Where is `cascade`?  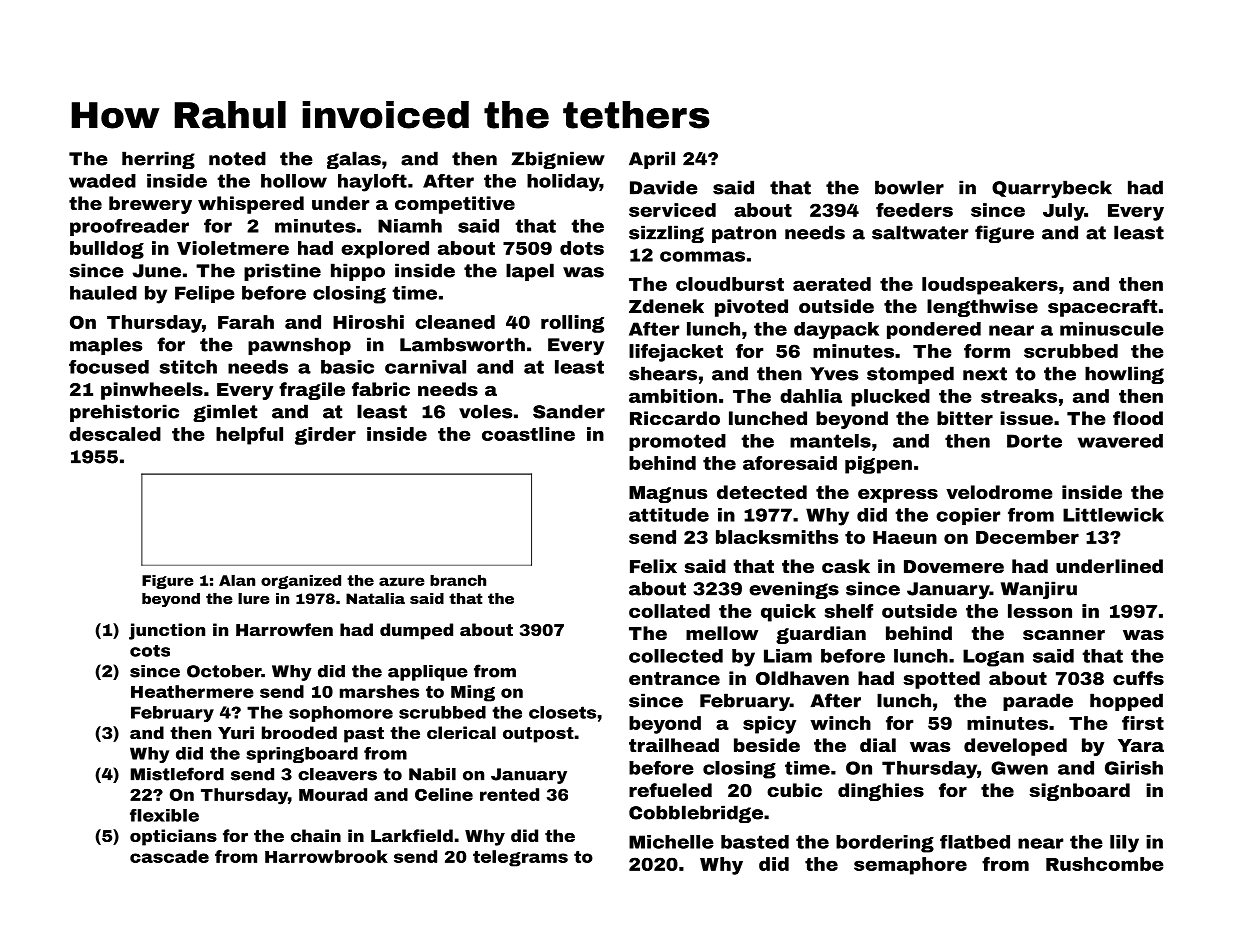 cascade is located at coordinates (169, 856).
